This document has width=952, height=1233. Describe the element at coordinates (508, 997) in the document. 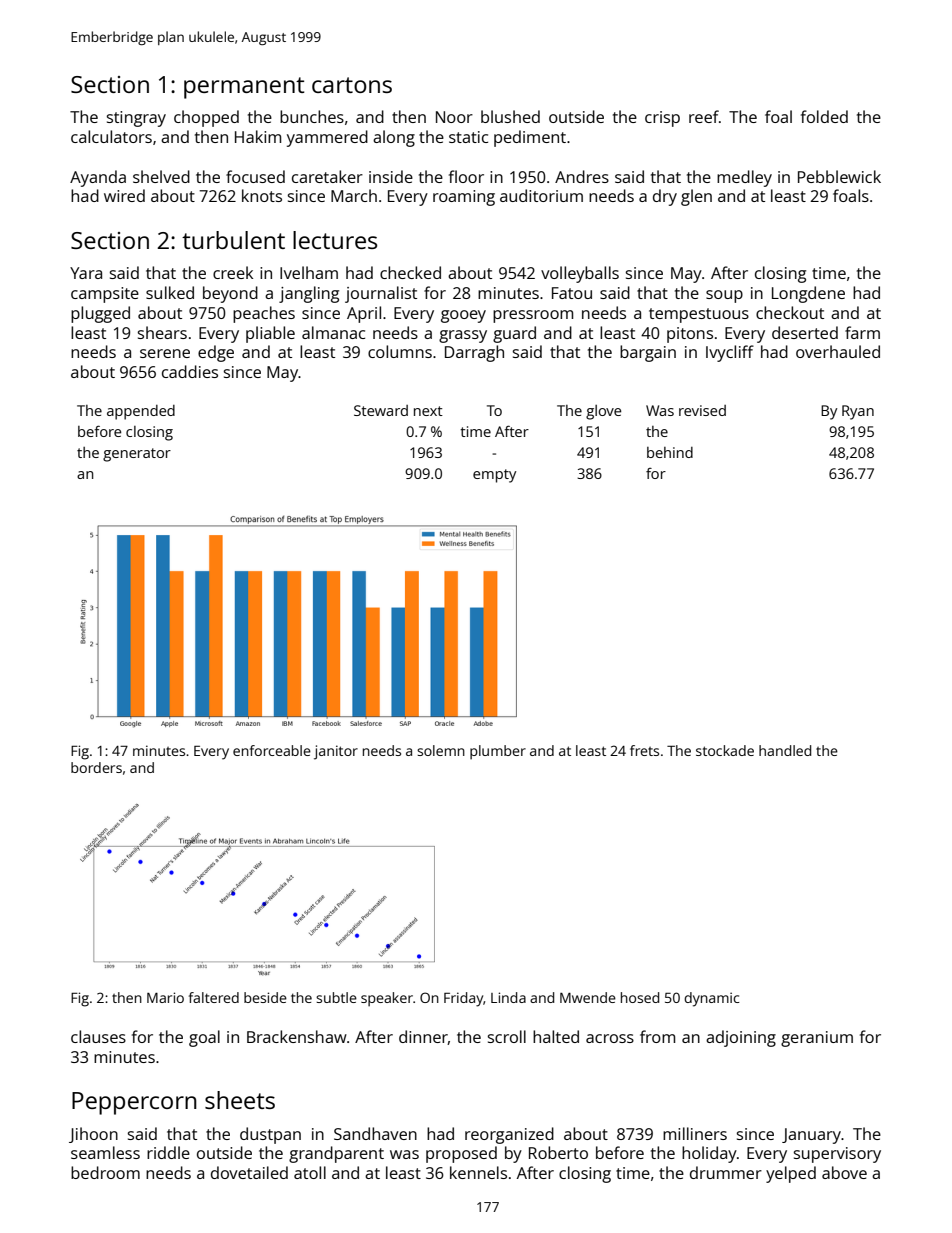

I see `Linda` at that location.
